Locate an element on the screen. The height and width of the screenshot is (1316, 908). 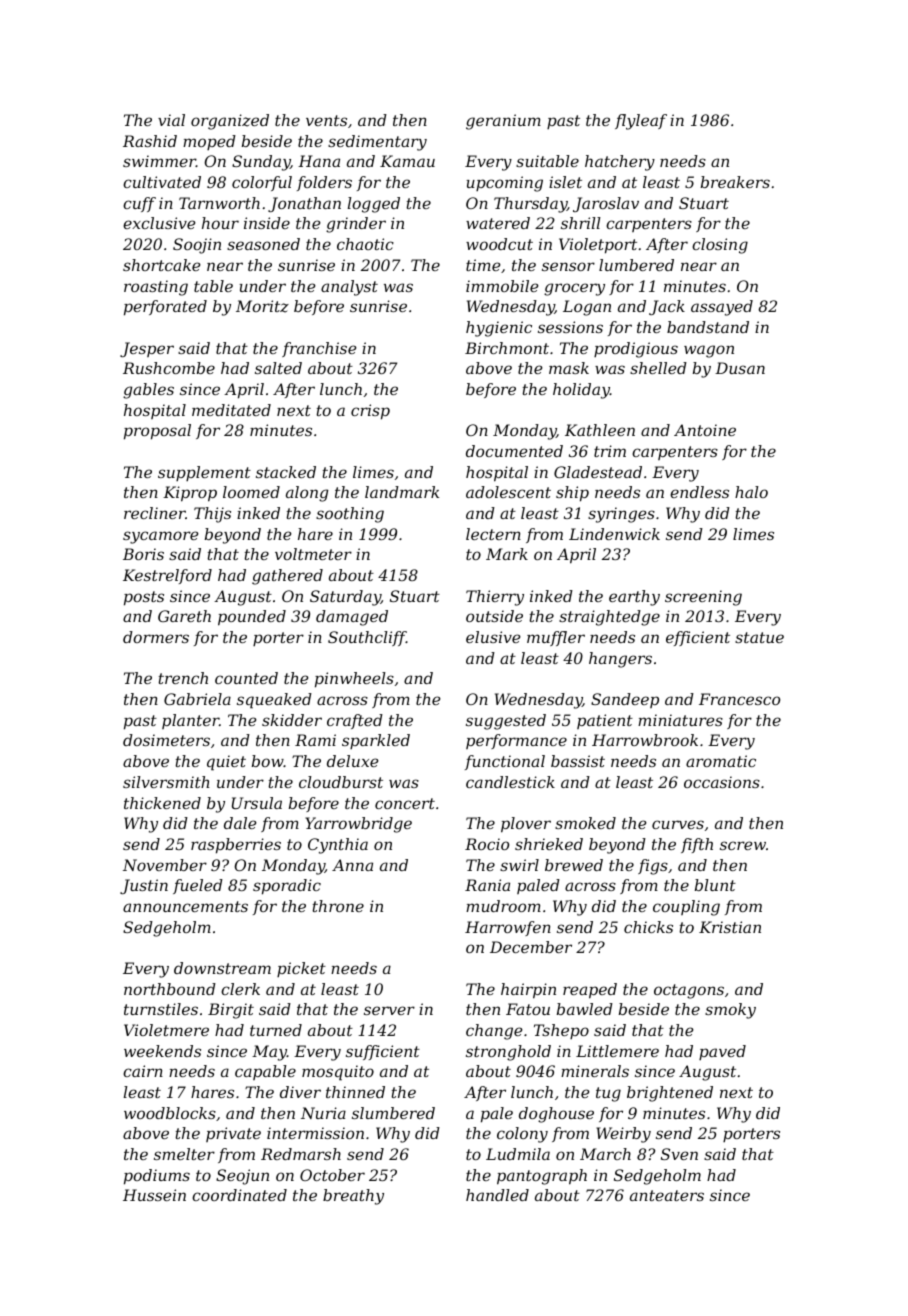
geranium is located at coordinates (503, 122).
